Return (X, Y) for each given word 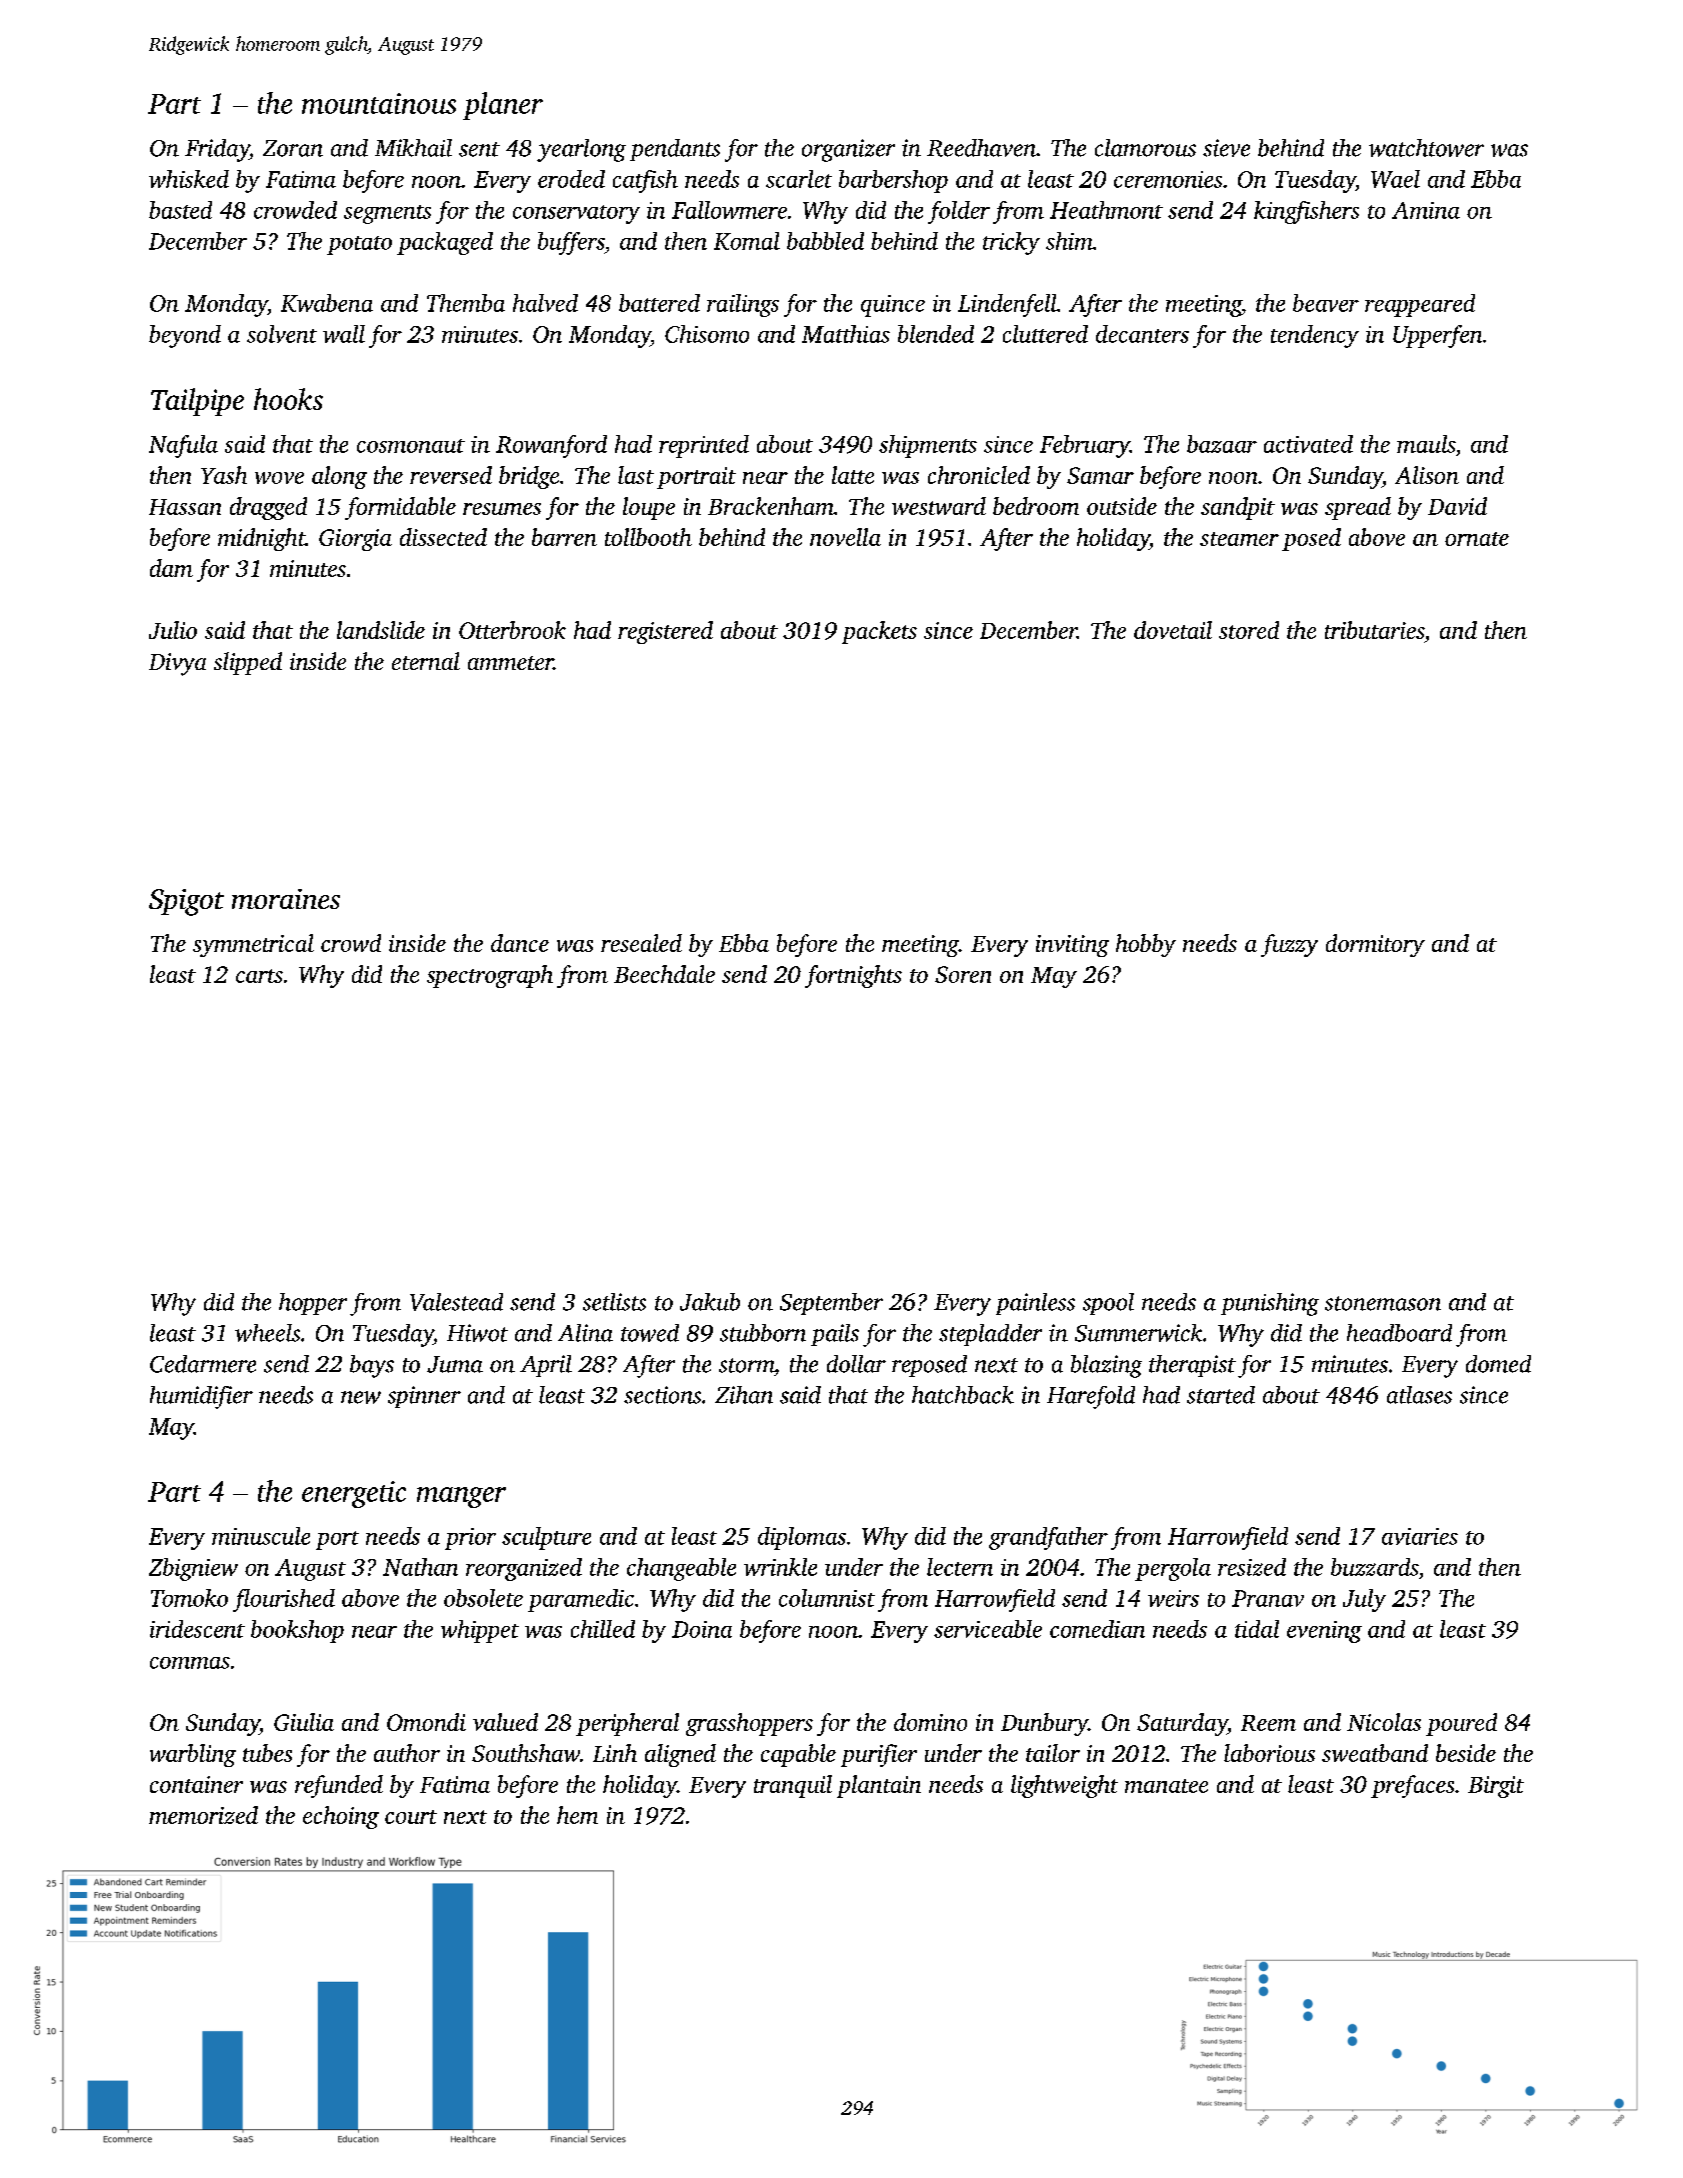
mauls (1426, 444)
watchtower (1426, 148)
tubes (267, 1753)
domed (1498, 1364)
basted (180, 210)
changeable (681, 1569)
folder (959, 212)
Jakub (710, 1302)
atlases (1419, 1395)
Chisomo (707, 334)
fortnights (853, 976)
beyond (185, 336)
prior (470, 1539)
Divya (177, 664)
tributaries (1374, 630)
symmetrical (253, 945)
